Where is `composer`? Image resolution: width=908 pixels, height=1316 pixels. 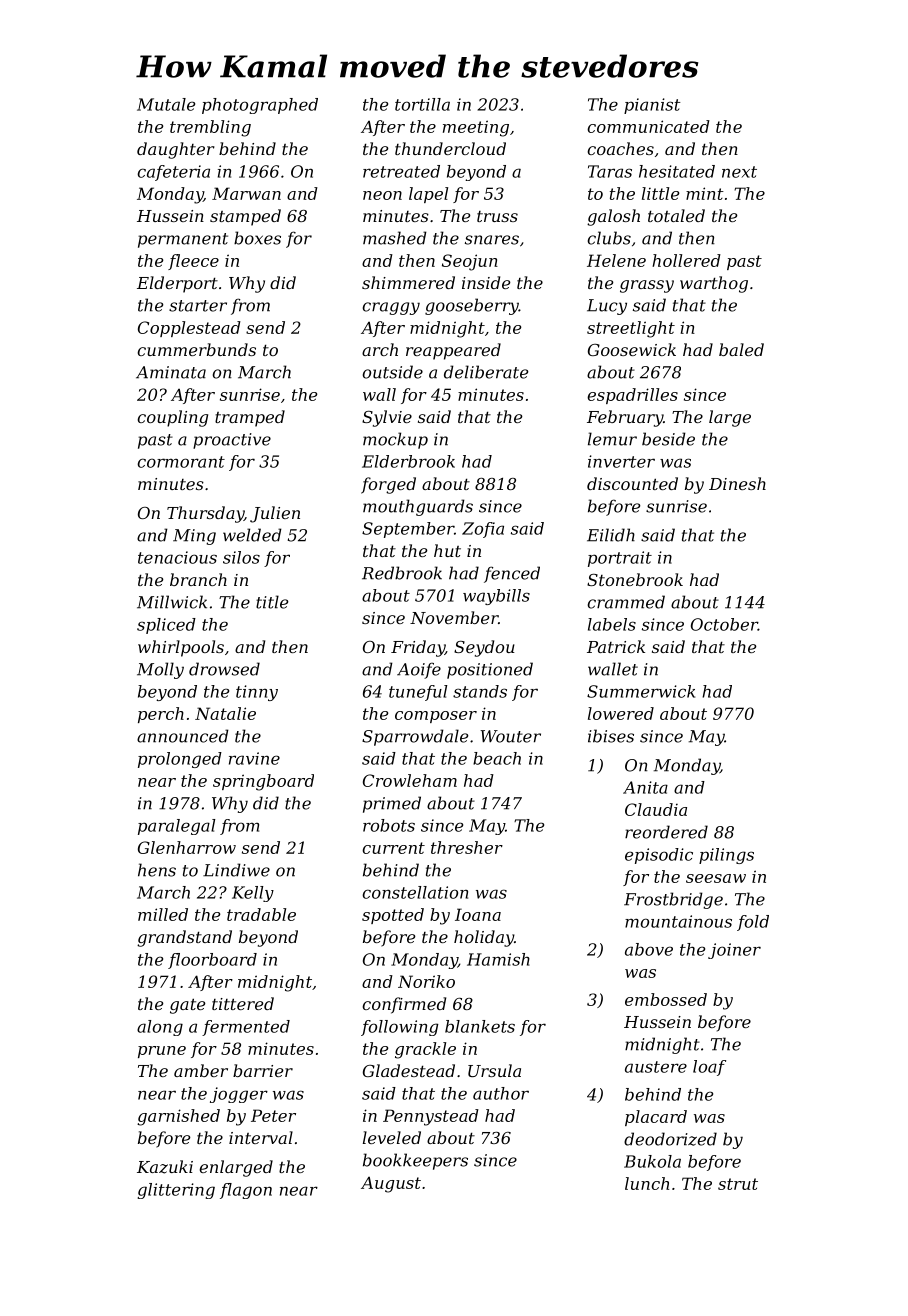 composer is located at coordinates (436, 717).
